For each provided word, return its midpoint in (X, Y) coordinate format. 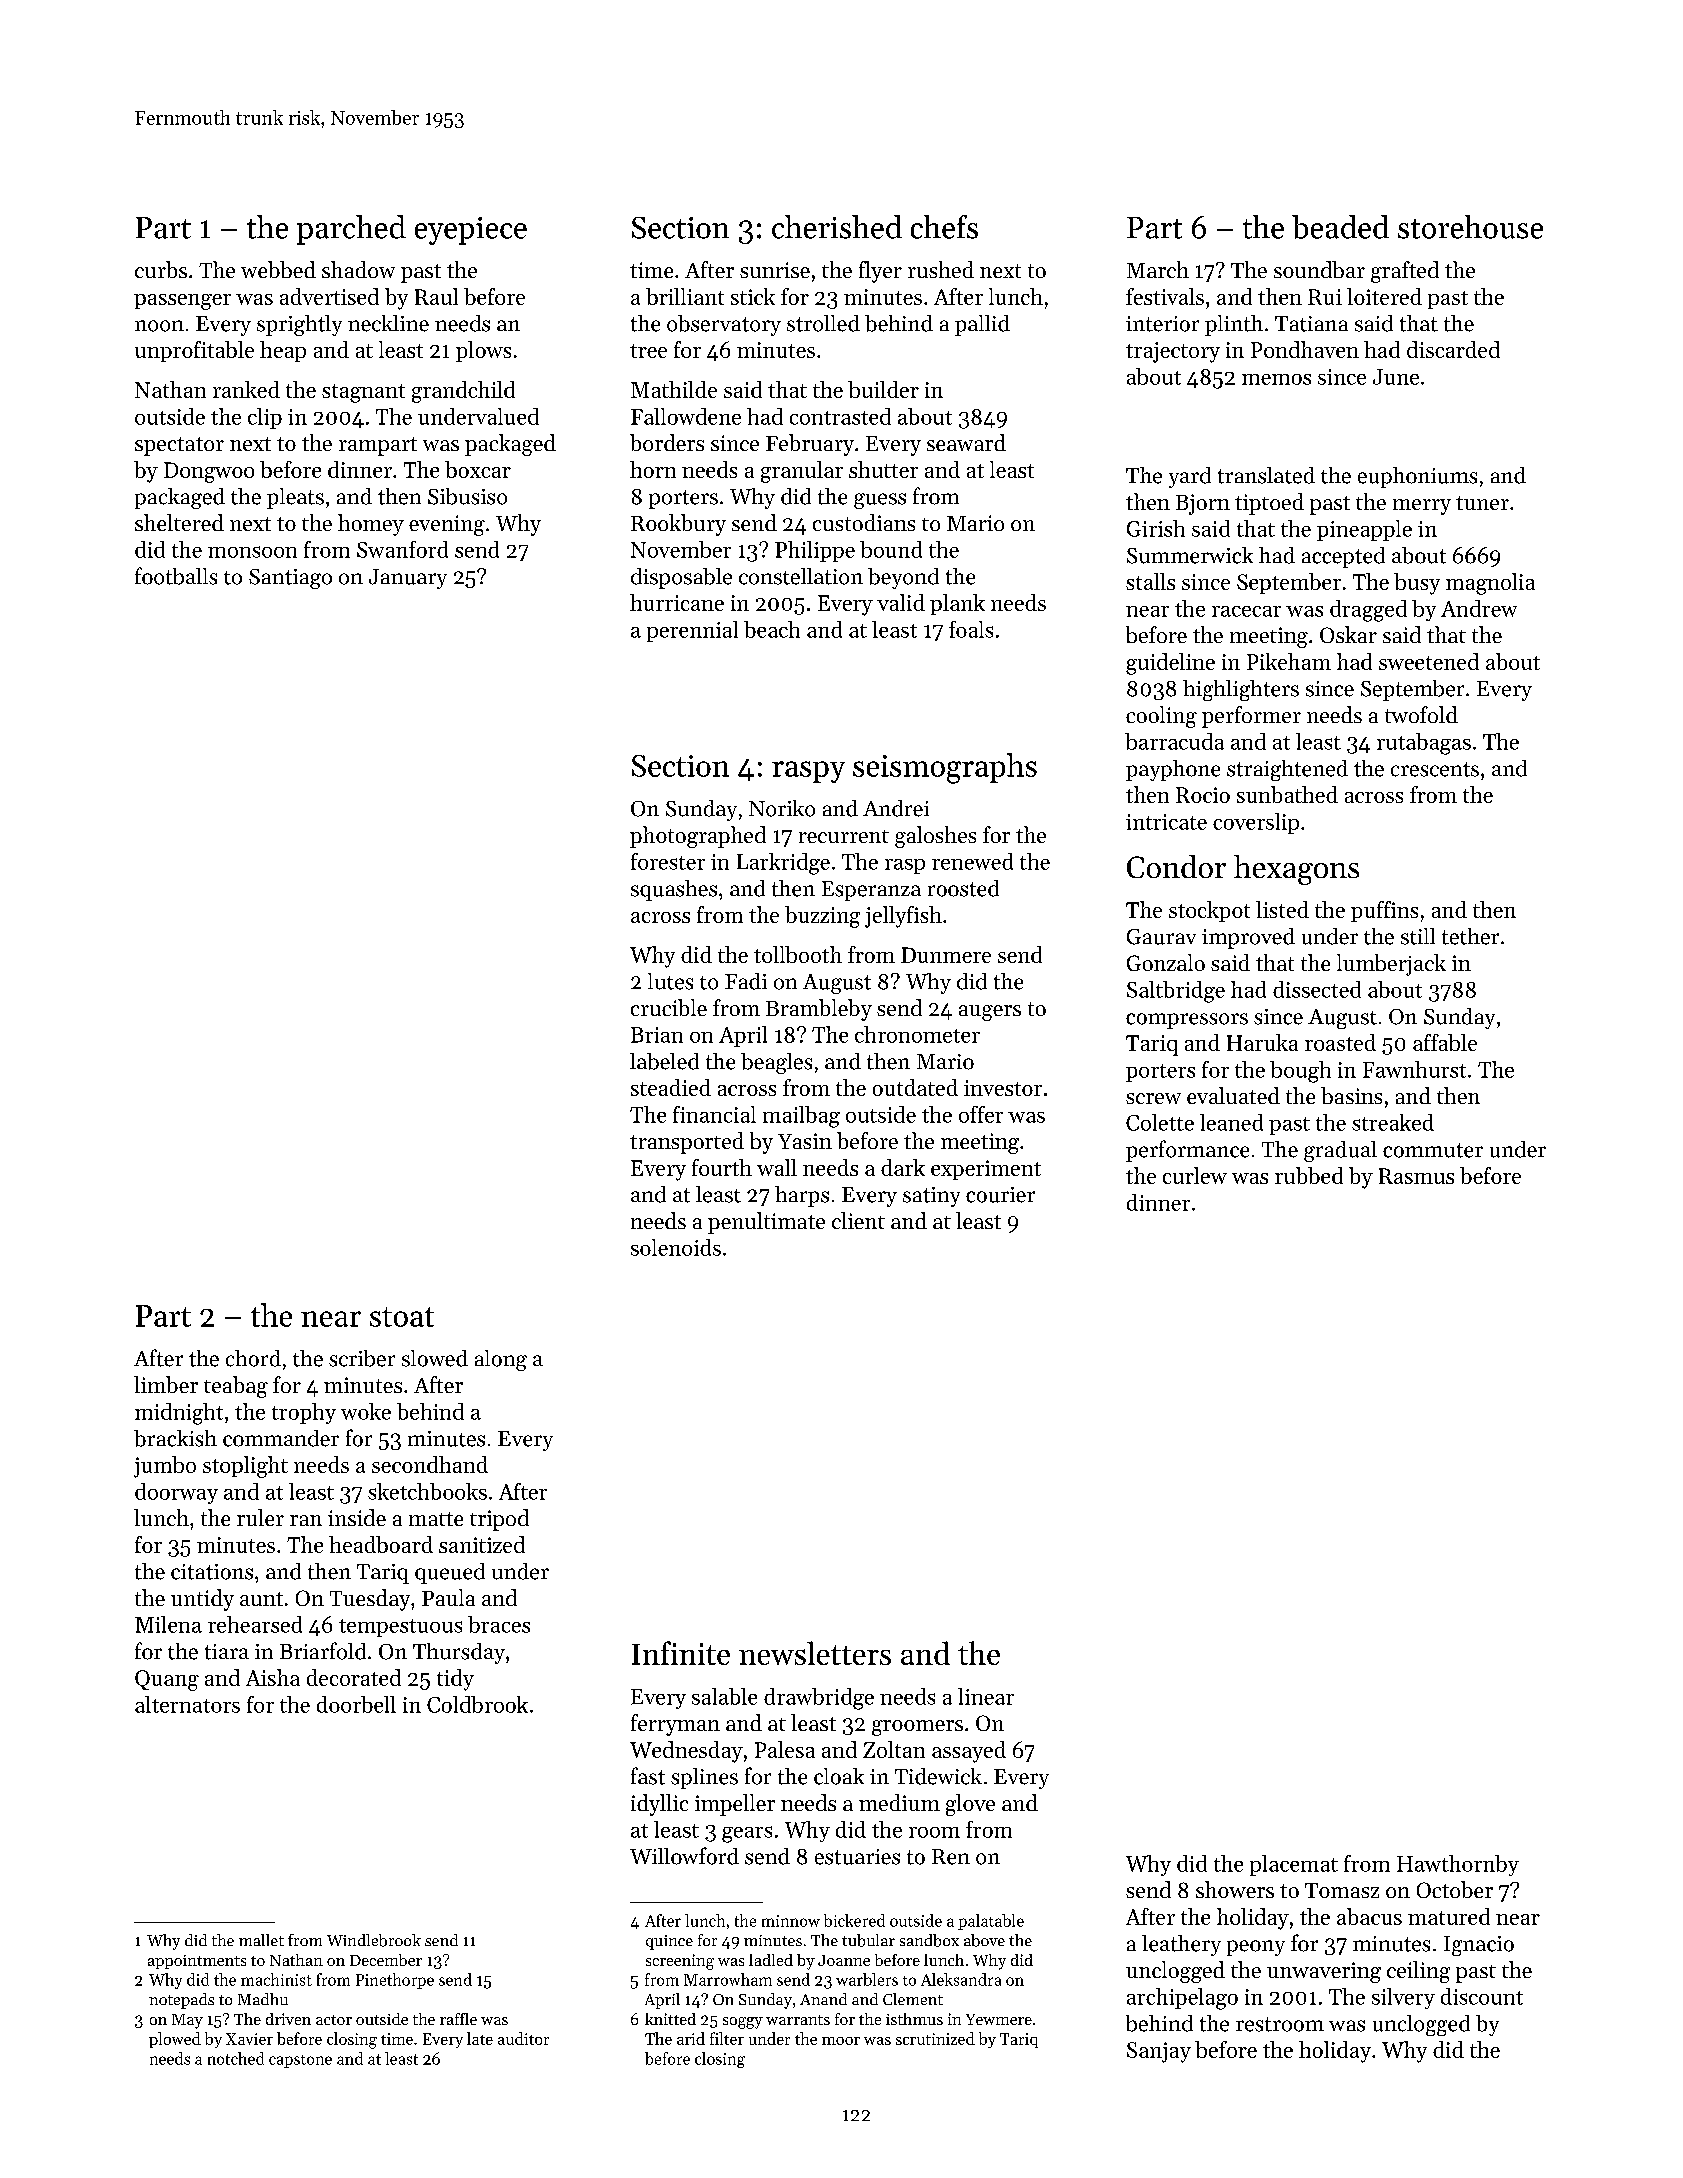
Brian (657, 1035)
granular (802, 472)
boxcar (478, 469)
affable (1445, 1042)
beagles (776, 1063)
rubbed (1309, 1175)
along (501, 1360)
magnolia (1490, 584)
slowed (435, 1358)
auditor (523, 2038)
